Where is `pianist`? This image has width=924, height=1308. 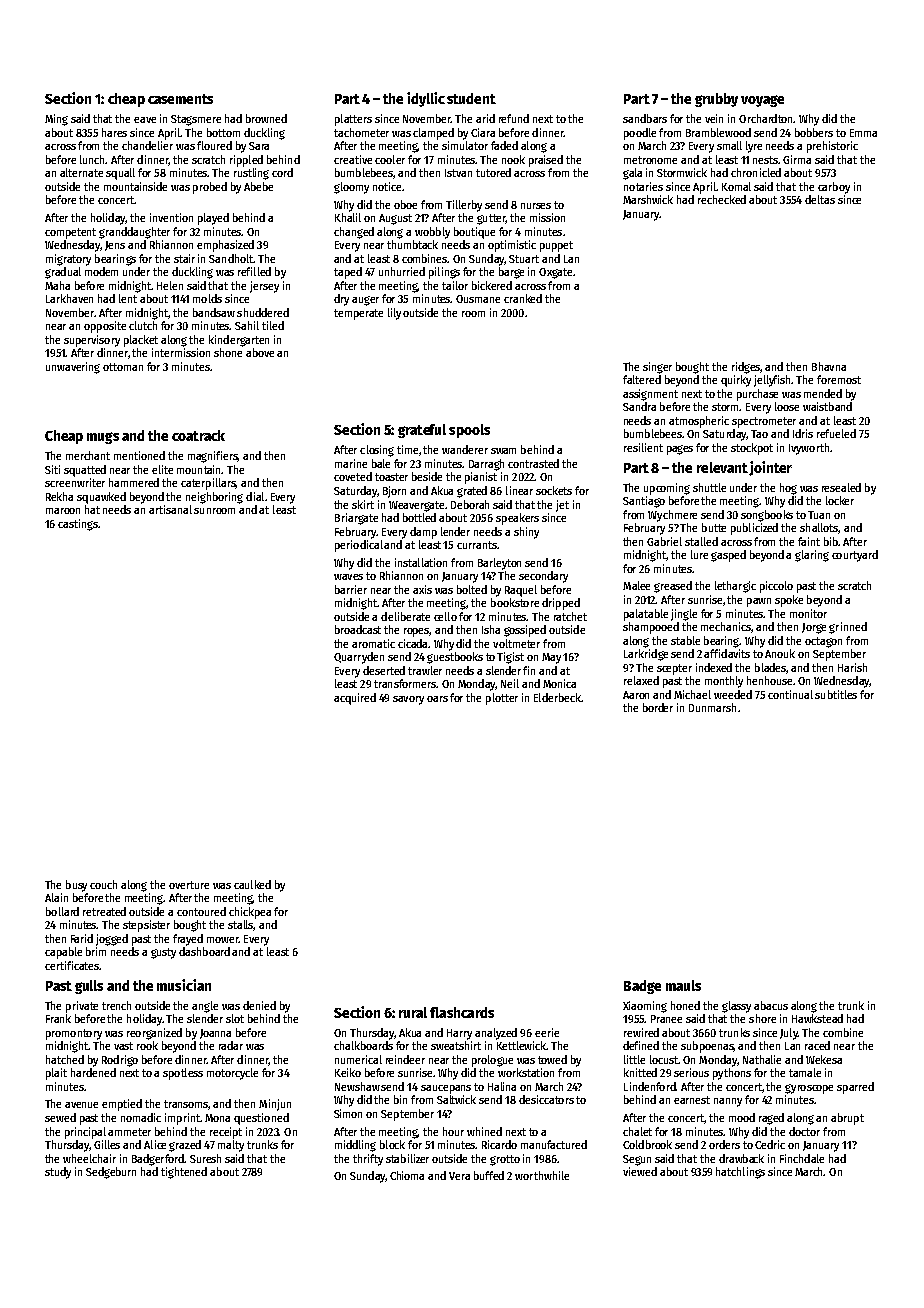
pianist is located at coordinates (481, 478).
